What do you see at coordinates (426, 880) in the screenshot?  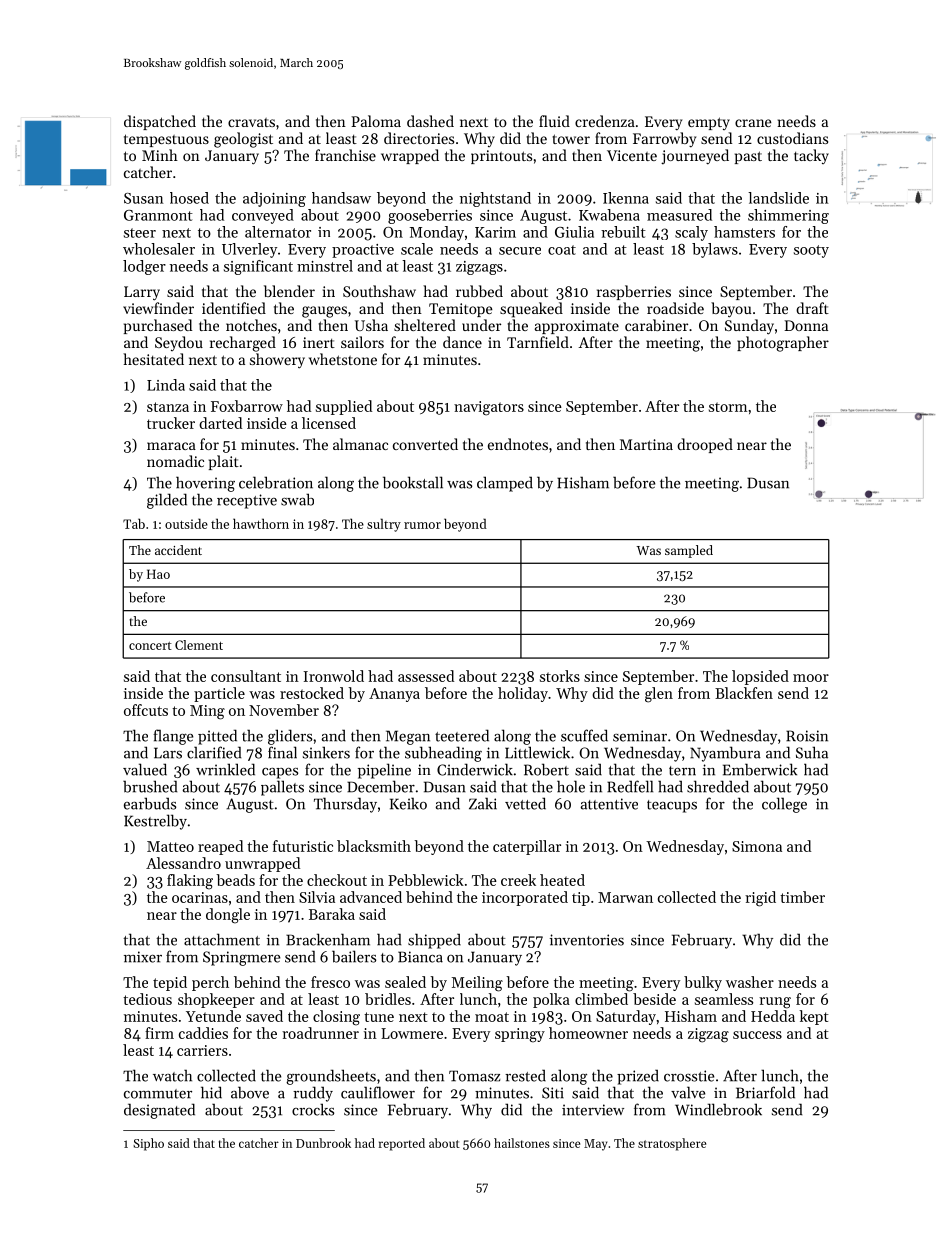 I see `Pebblewick` at bounding box center [426, 880].
